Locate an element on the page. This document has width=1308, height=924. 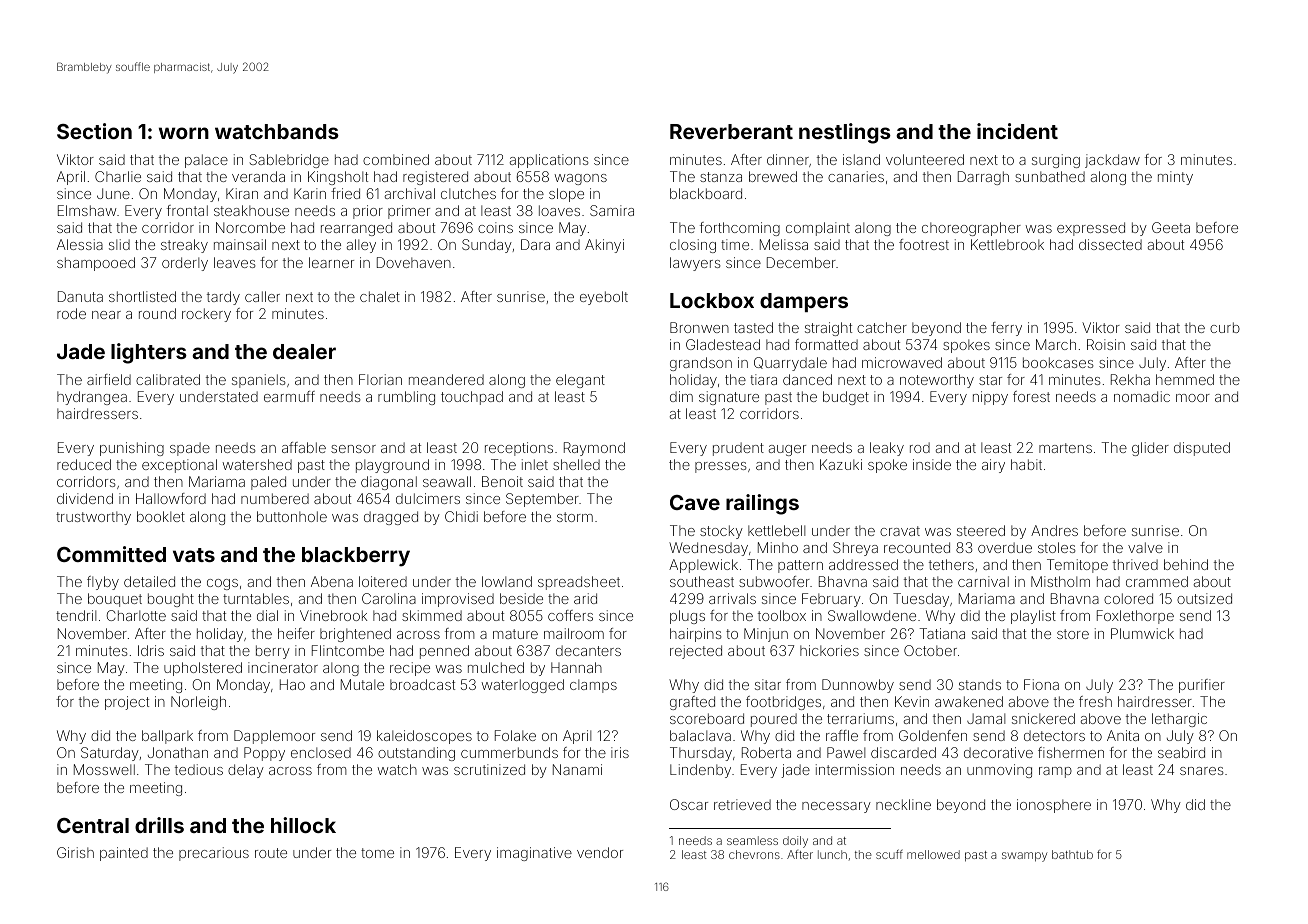
Idris is located at coordinates (151, 650).
